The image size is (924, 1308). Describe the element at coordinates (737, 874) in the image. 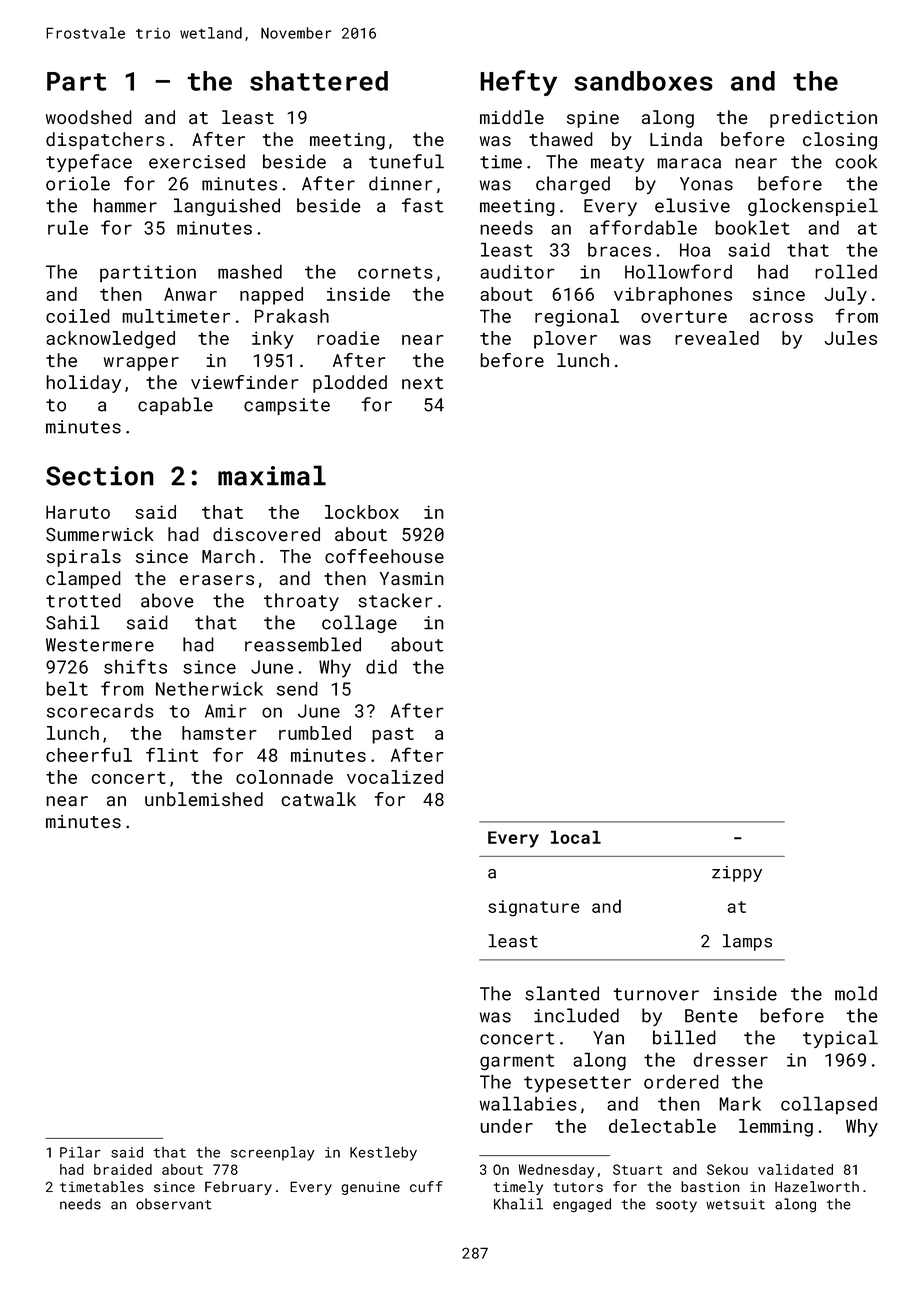

I see `zippy` at that location.
